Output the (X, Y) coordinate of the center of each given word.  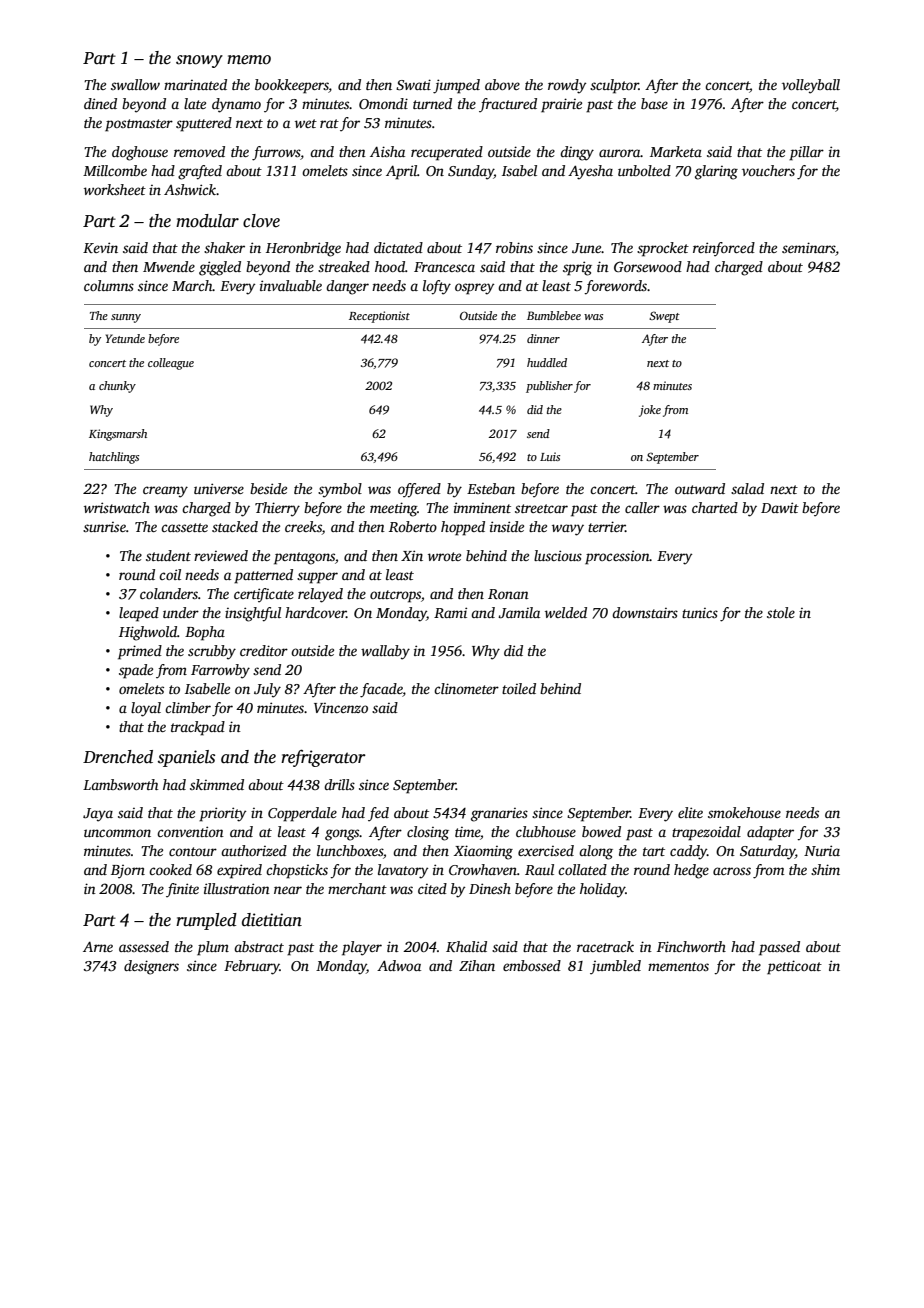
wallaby (385, 652)
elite (690, 812)
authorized (254, 850)
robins (514, 247)
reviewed (221, 555)
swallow (135, 84)
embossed (532, 965)
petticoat (794, 967)
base (654, 103)
